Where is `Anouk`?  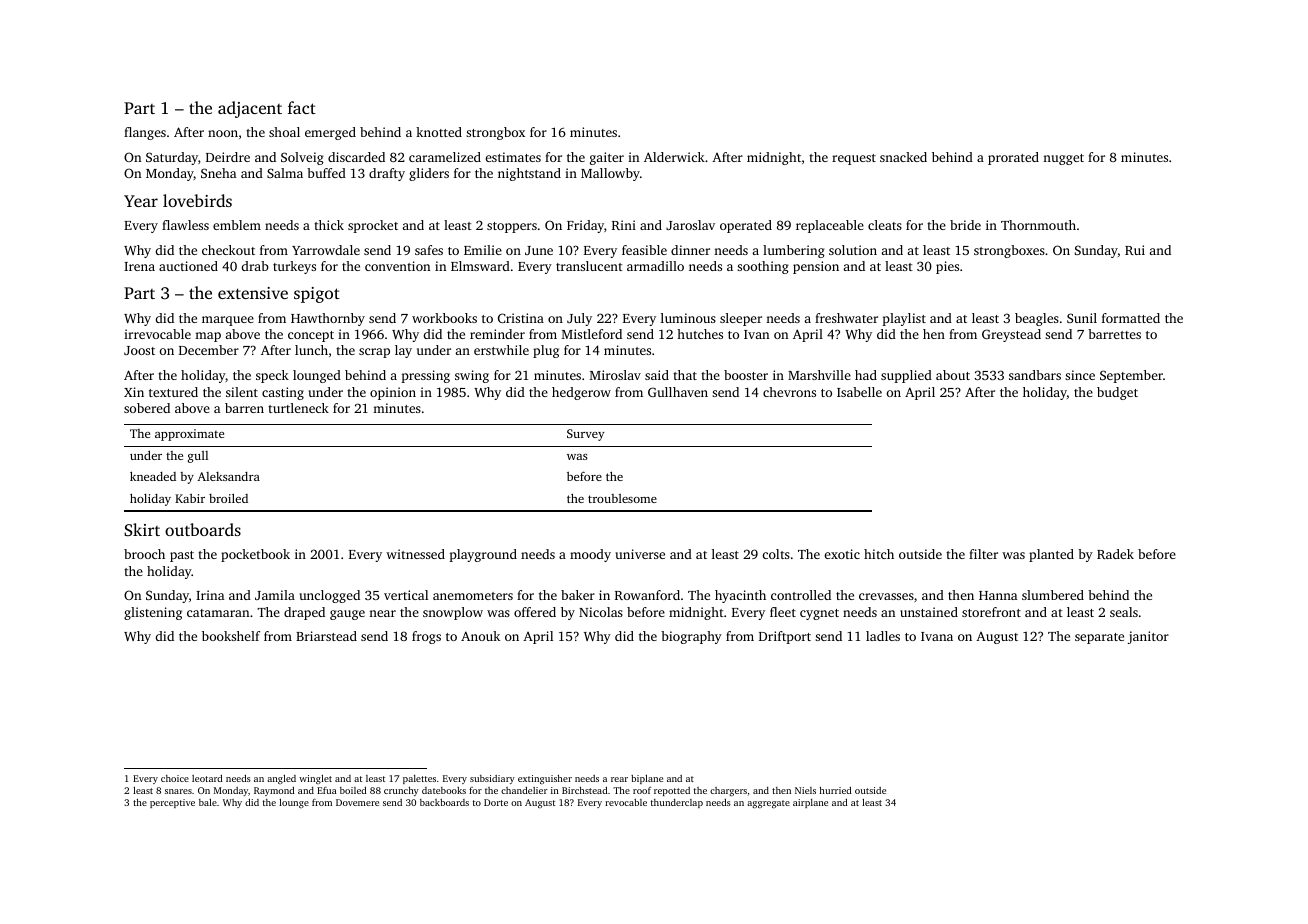 Anouk is located at coordinates (480, 636).
